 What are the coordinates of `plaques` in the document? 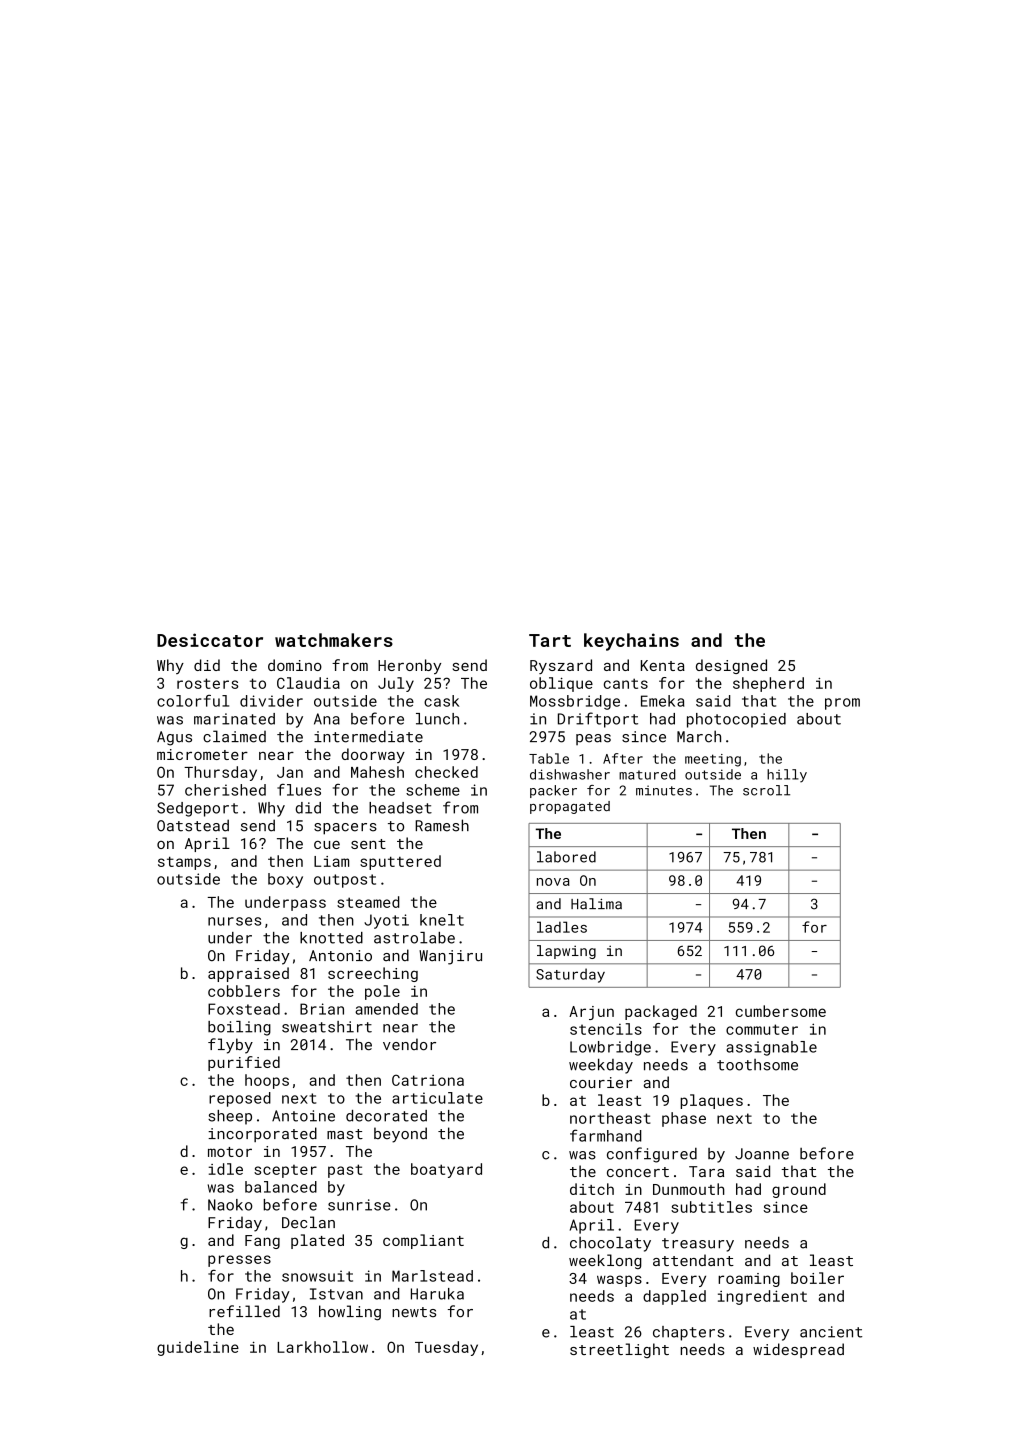 It's located at (711, 1101).
